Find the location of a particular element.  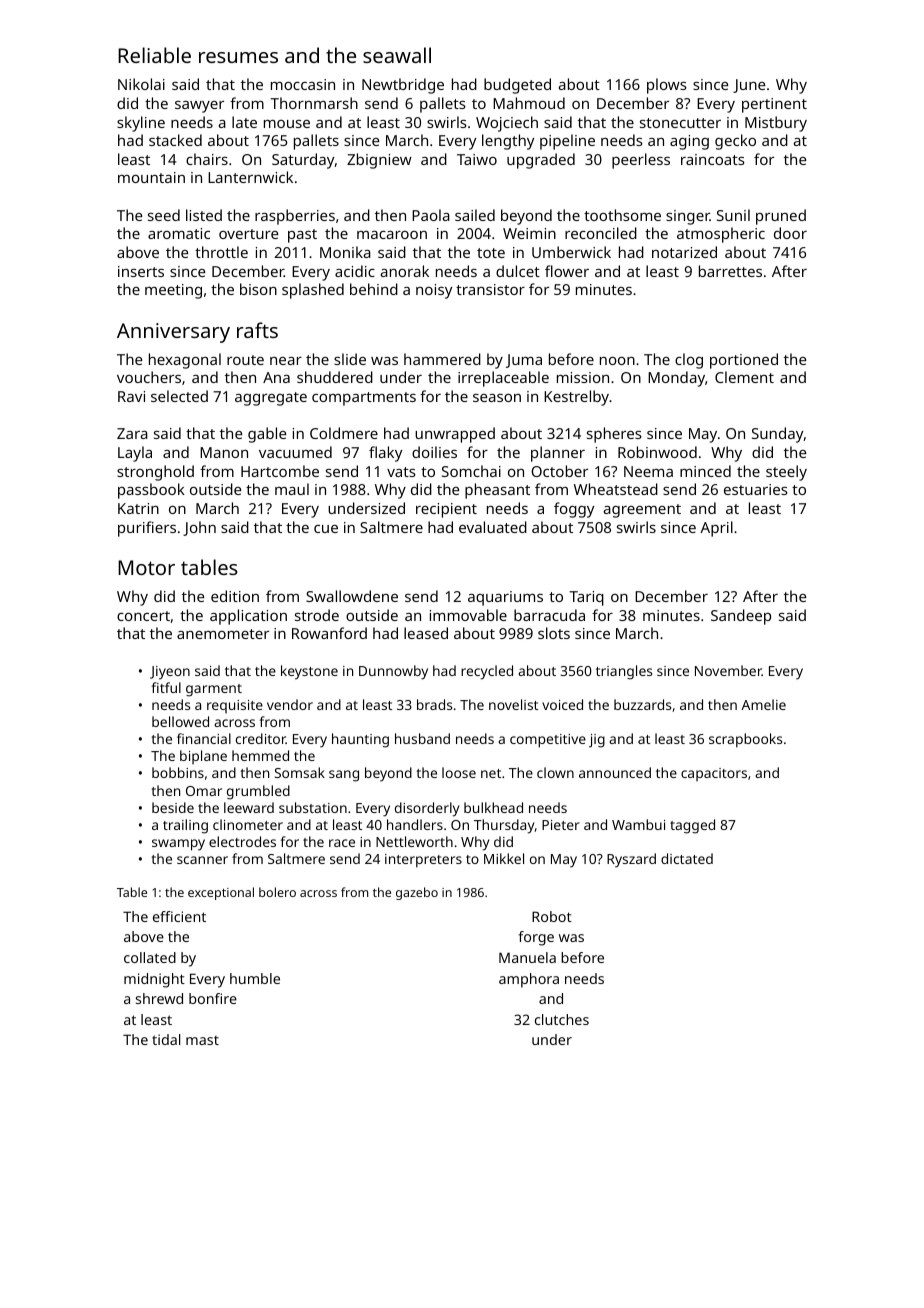

selected is located at coordinates (179, 396).
